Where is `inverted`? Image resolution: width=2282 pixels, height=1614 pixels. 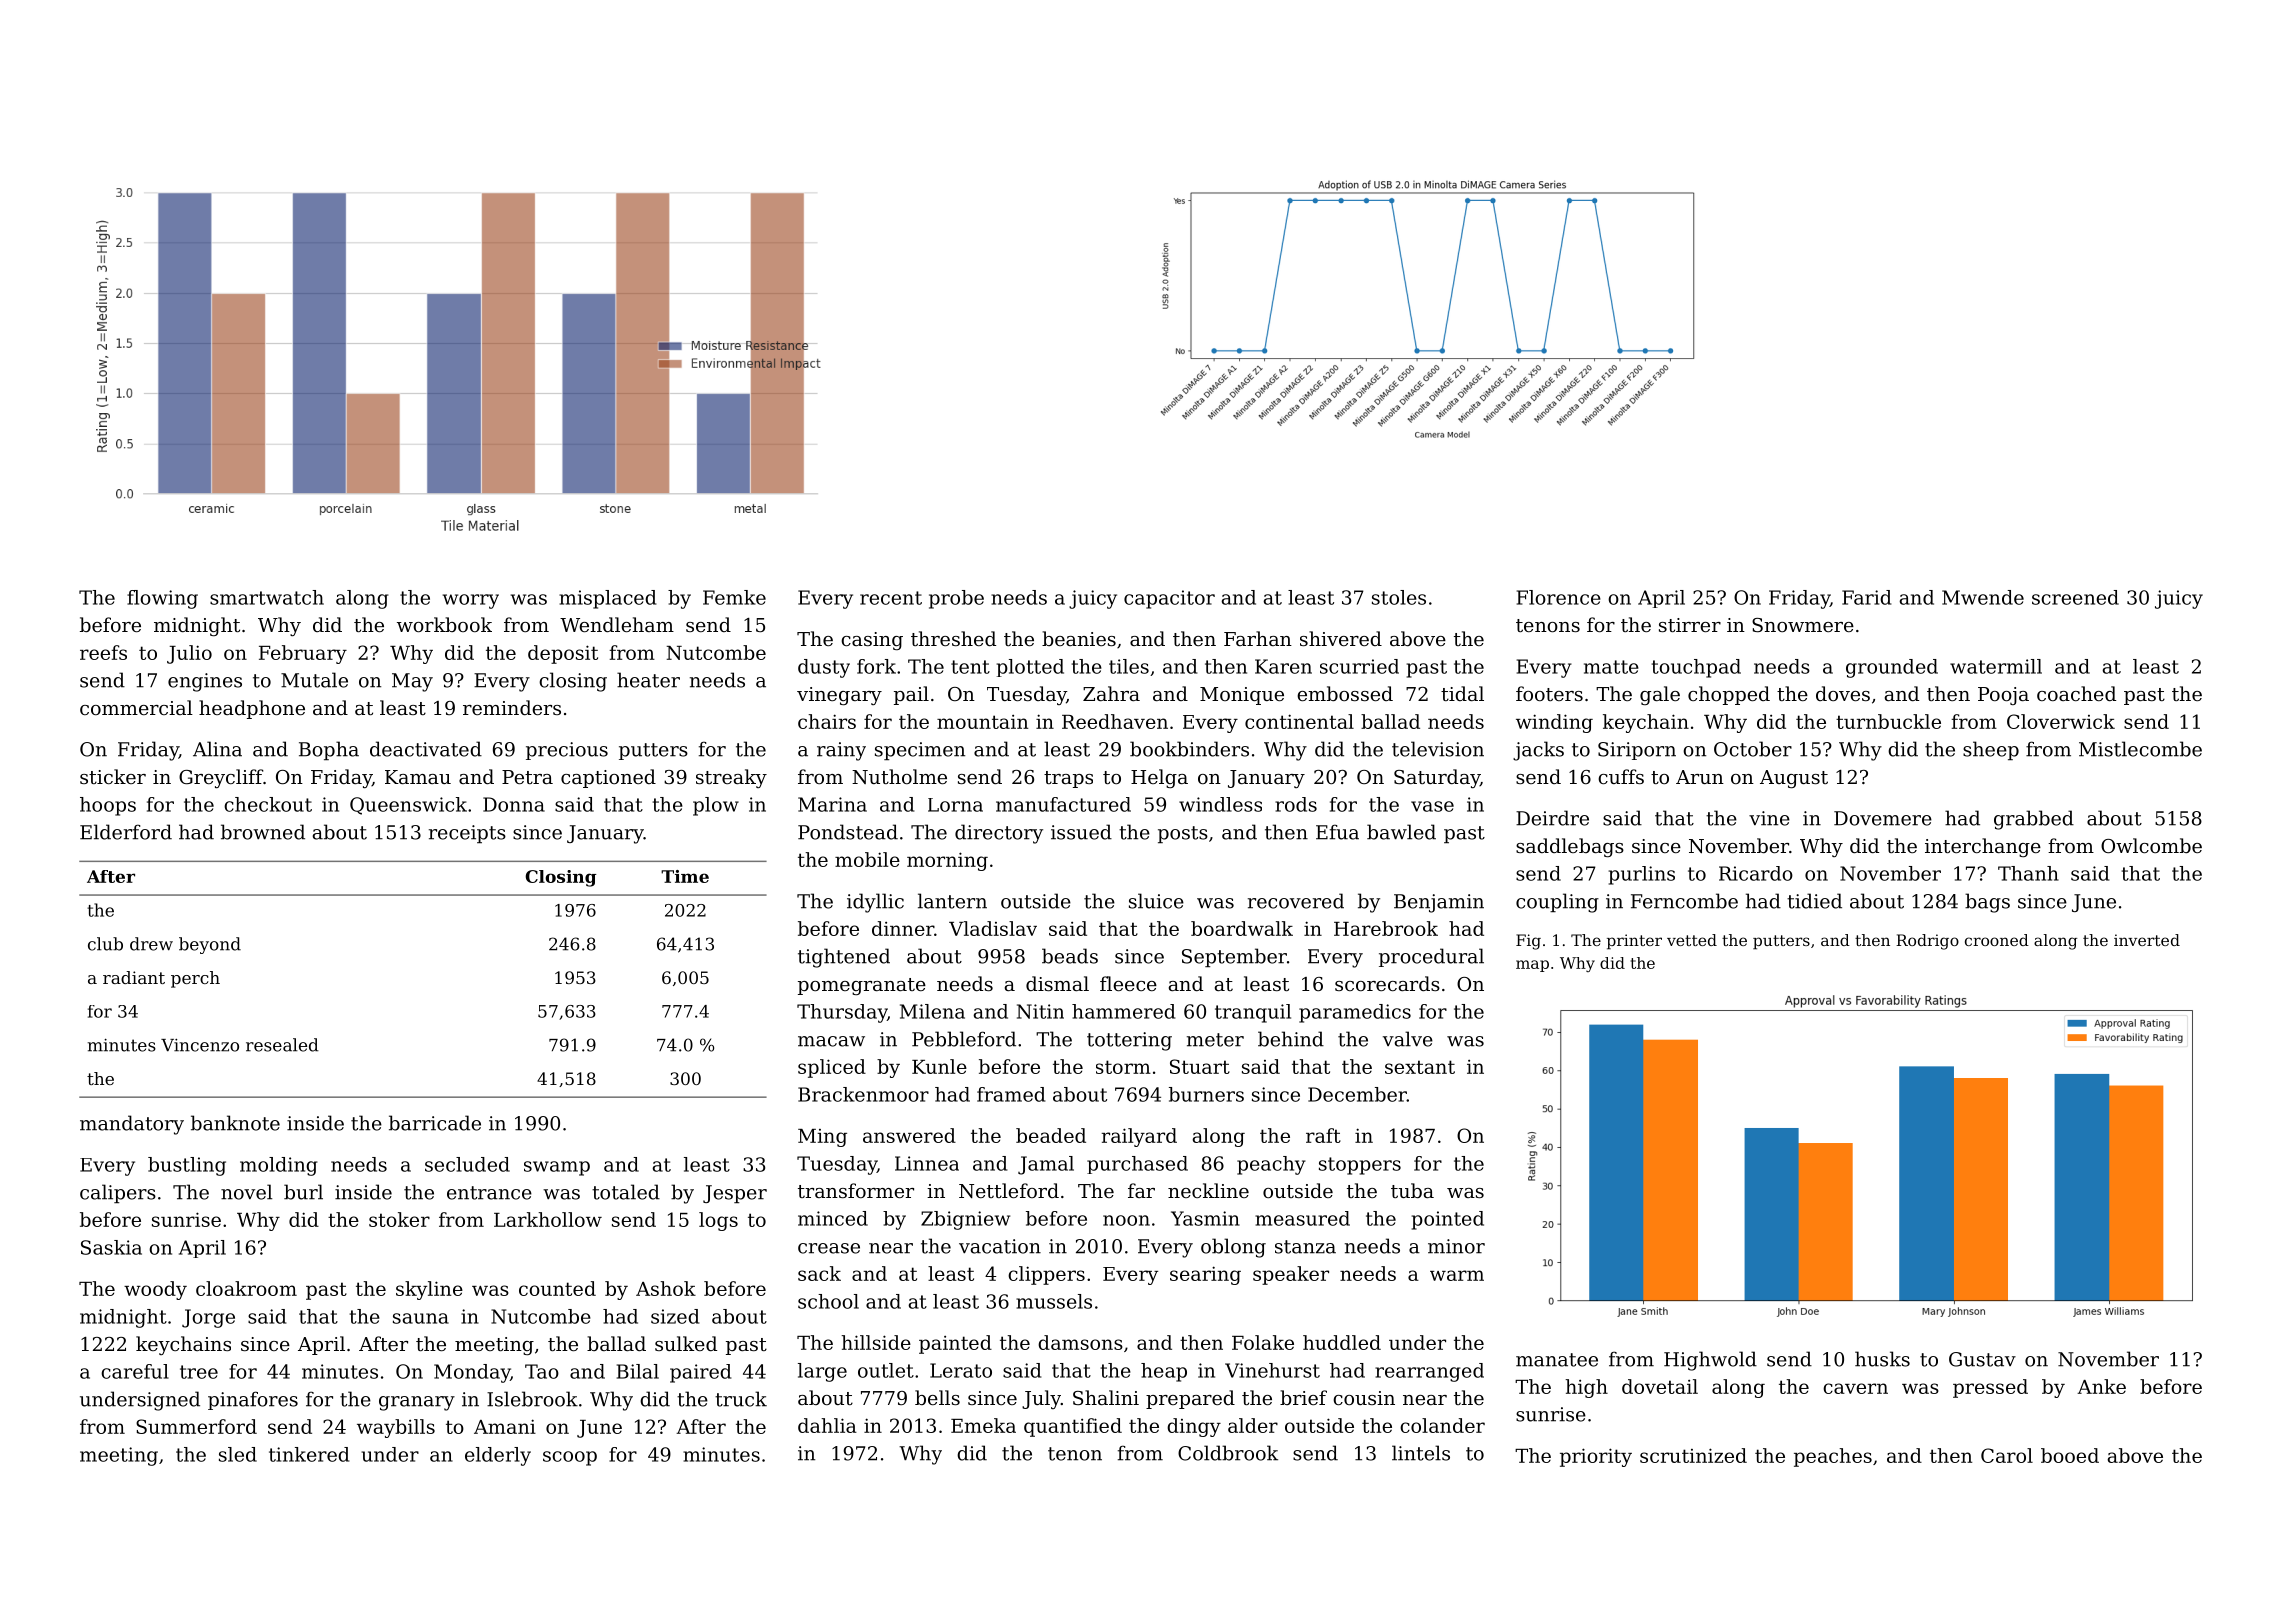 inverted is located at coordinates (2147, 940).
